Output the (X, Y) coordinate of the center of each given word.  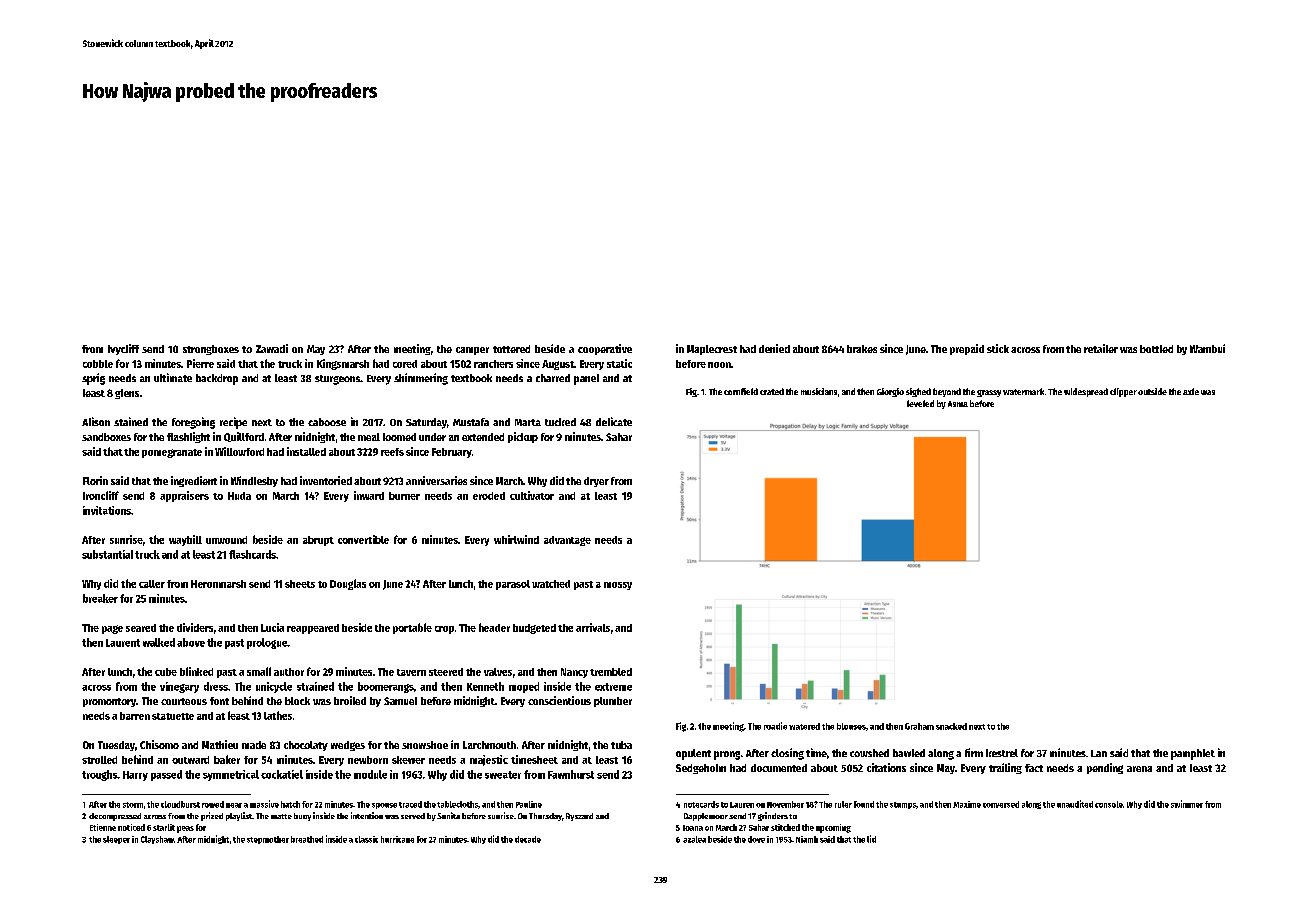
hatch (290, 804)
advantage (567, 541)
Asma (958, 404)
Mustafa (471, 422)
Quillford (244, 437)
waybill (185, 540)
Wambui (1207, 348)
